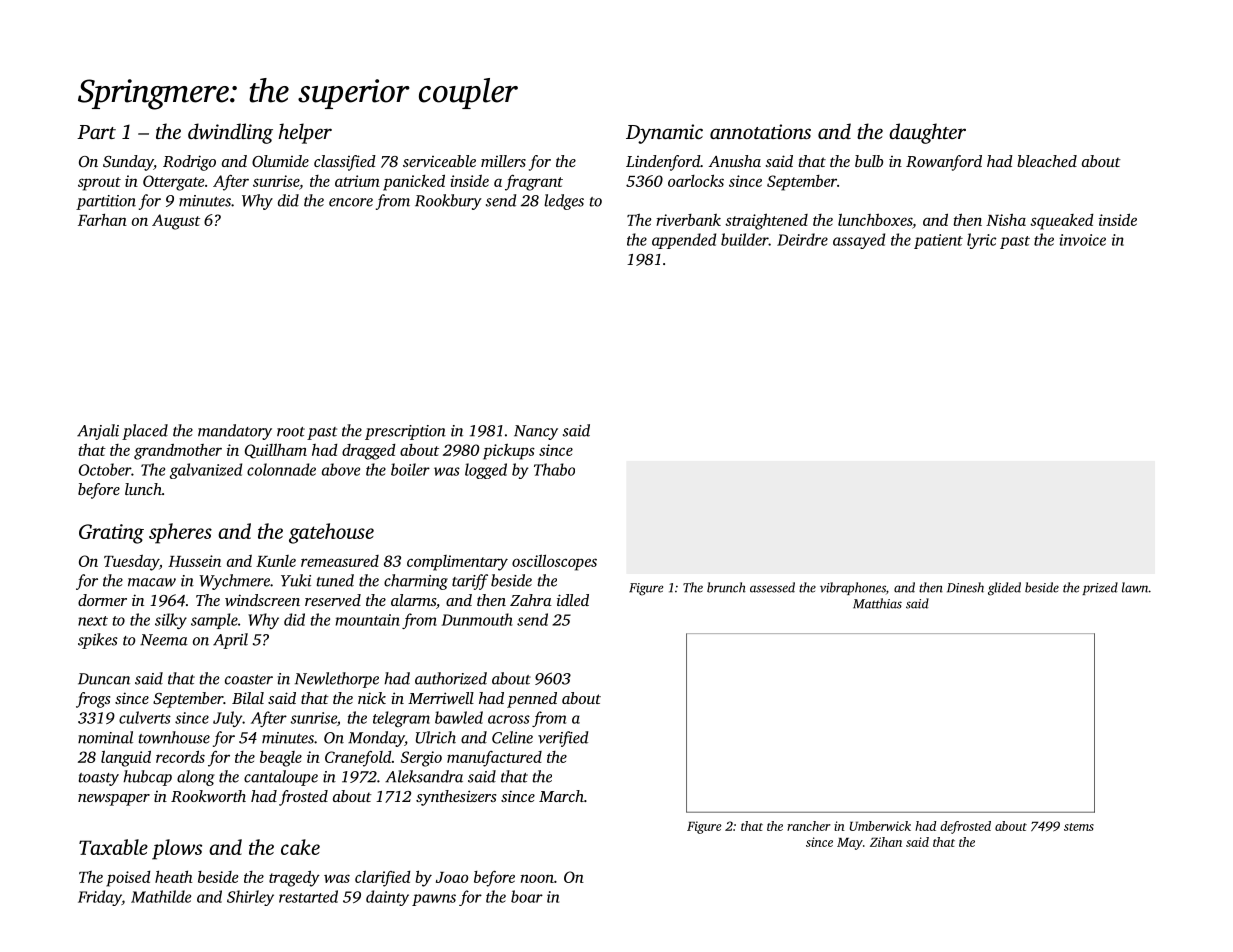 Image resolution: width=1233 pixels, height=952 pixels. I want to click on Zihan, so click(886, 842).
